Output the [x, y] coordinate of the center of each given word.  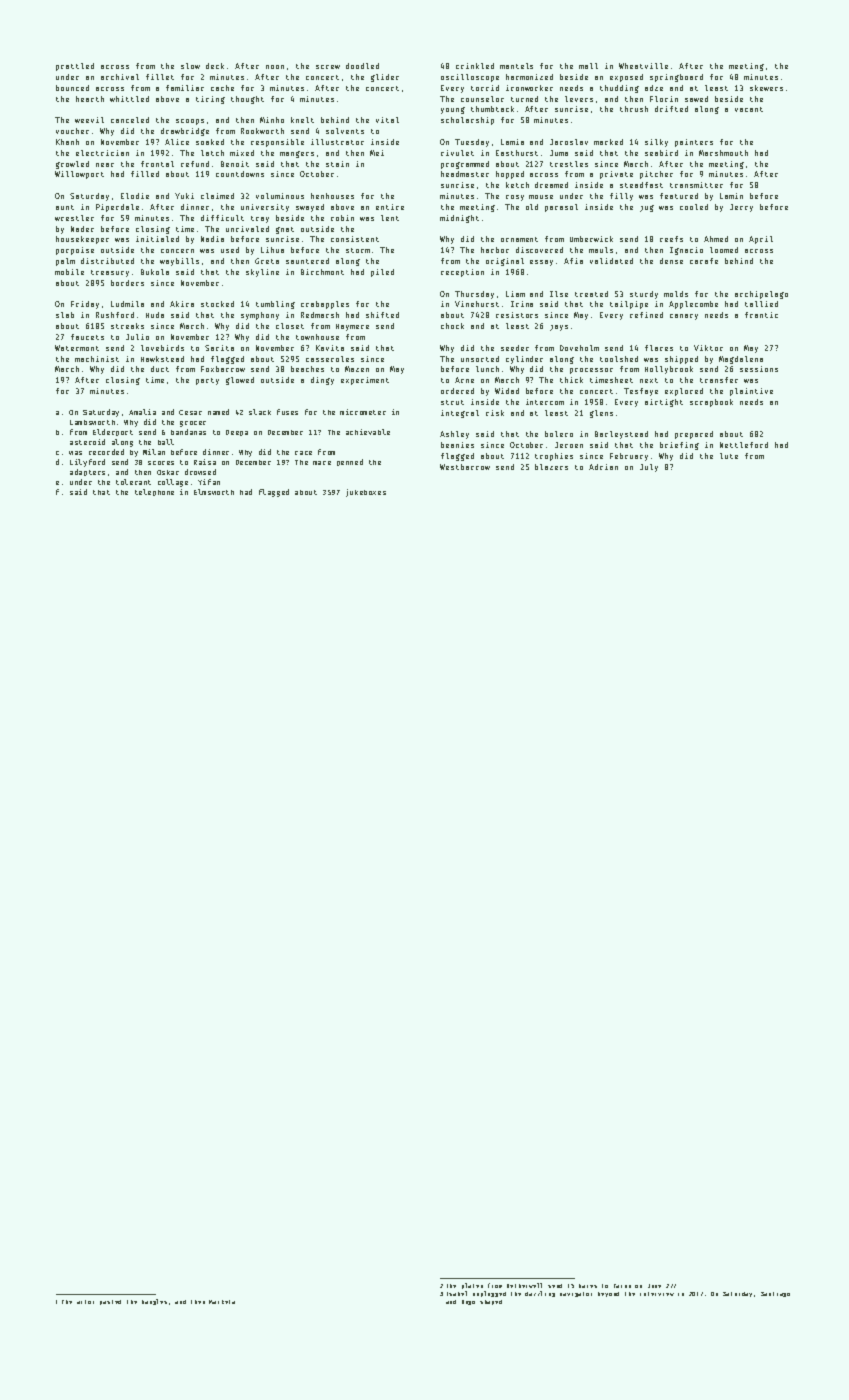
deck [215, 66]
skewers [766, 88]
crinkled [475, 66]
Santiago [775, 1294]
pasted [110, 1302]
